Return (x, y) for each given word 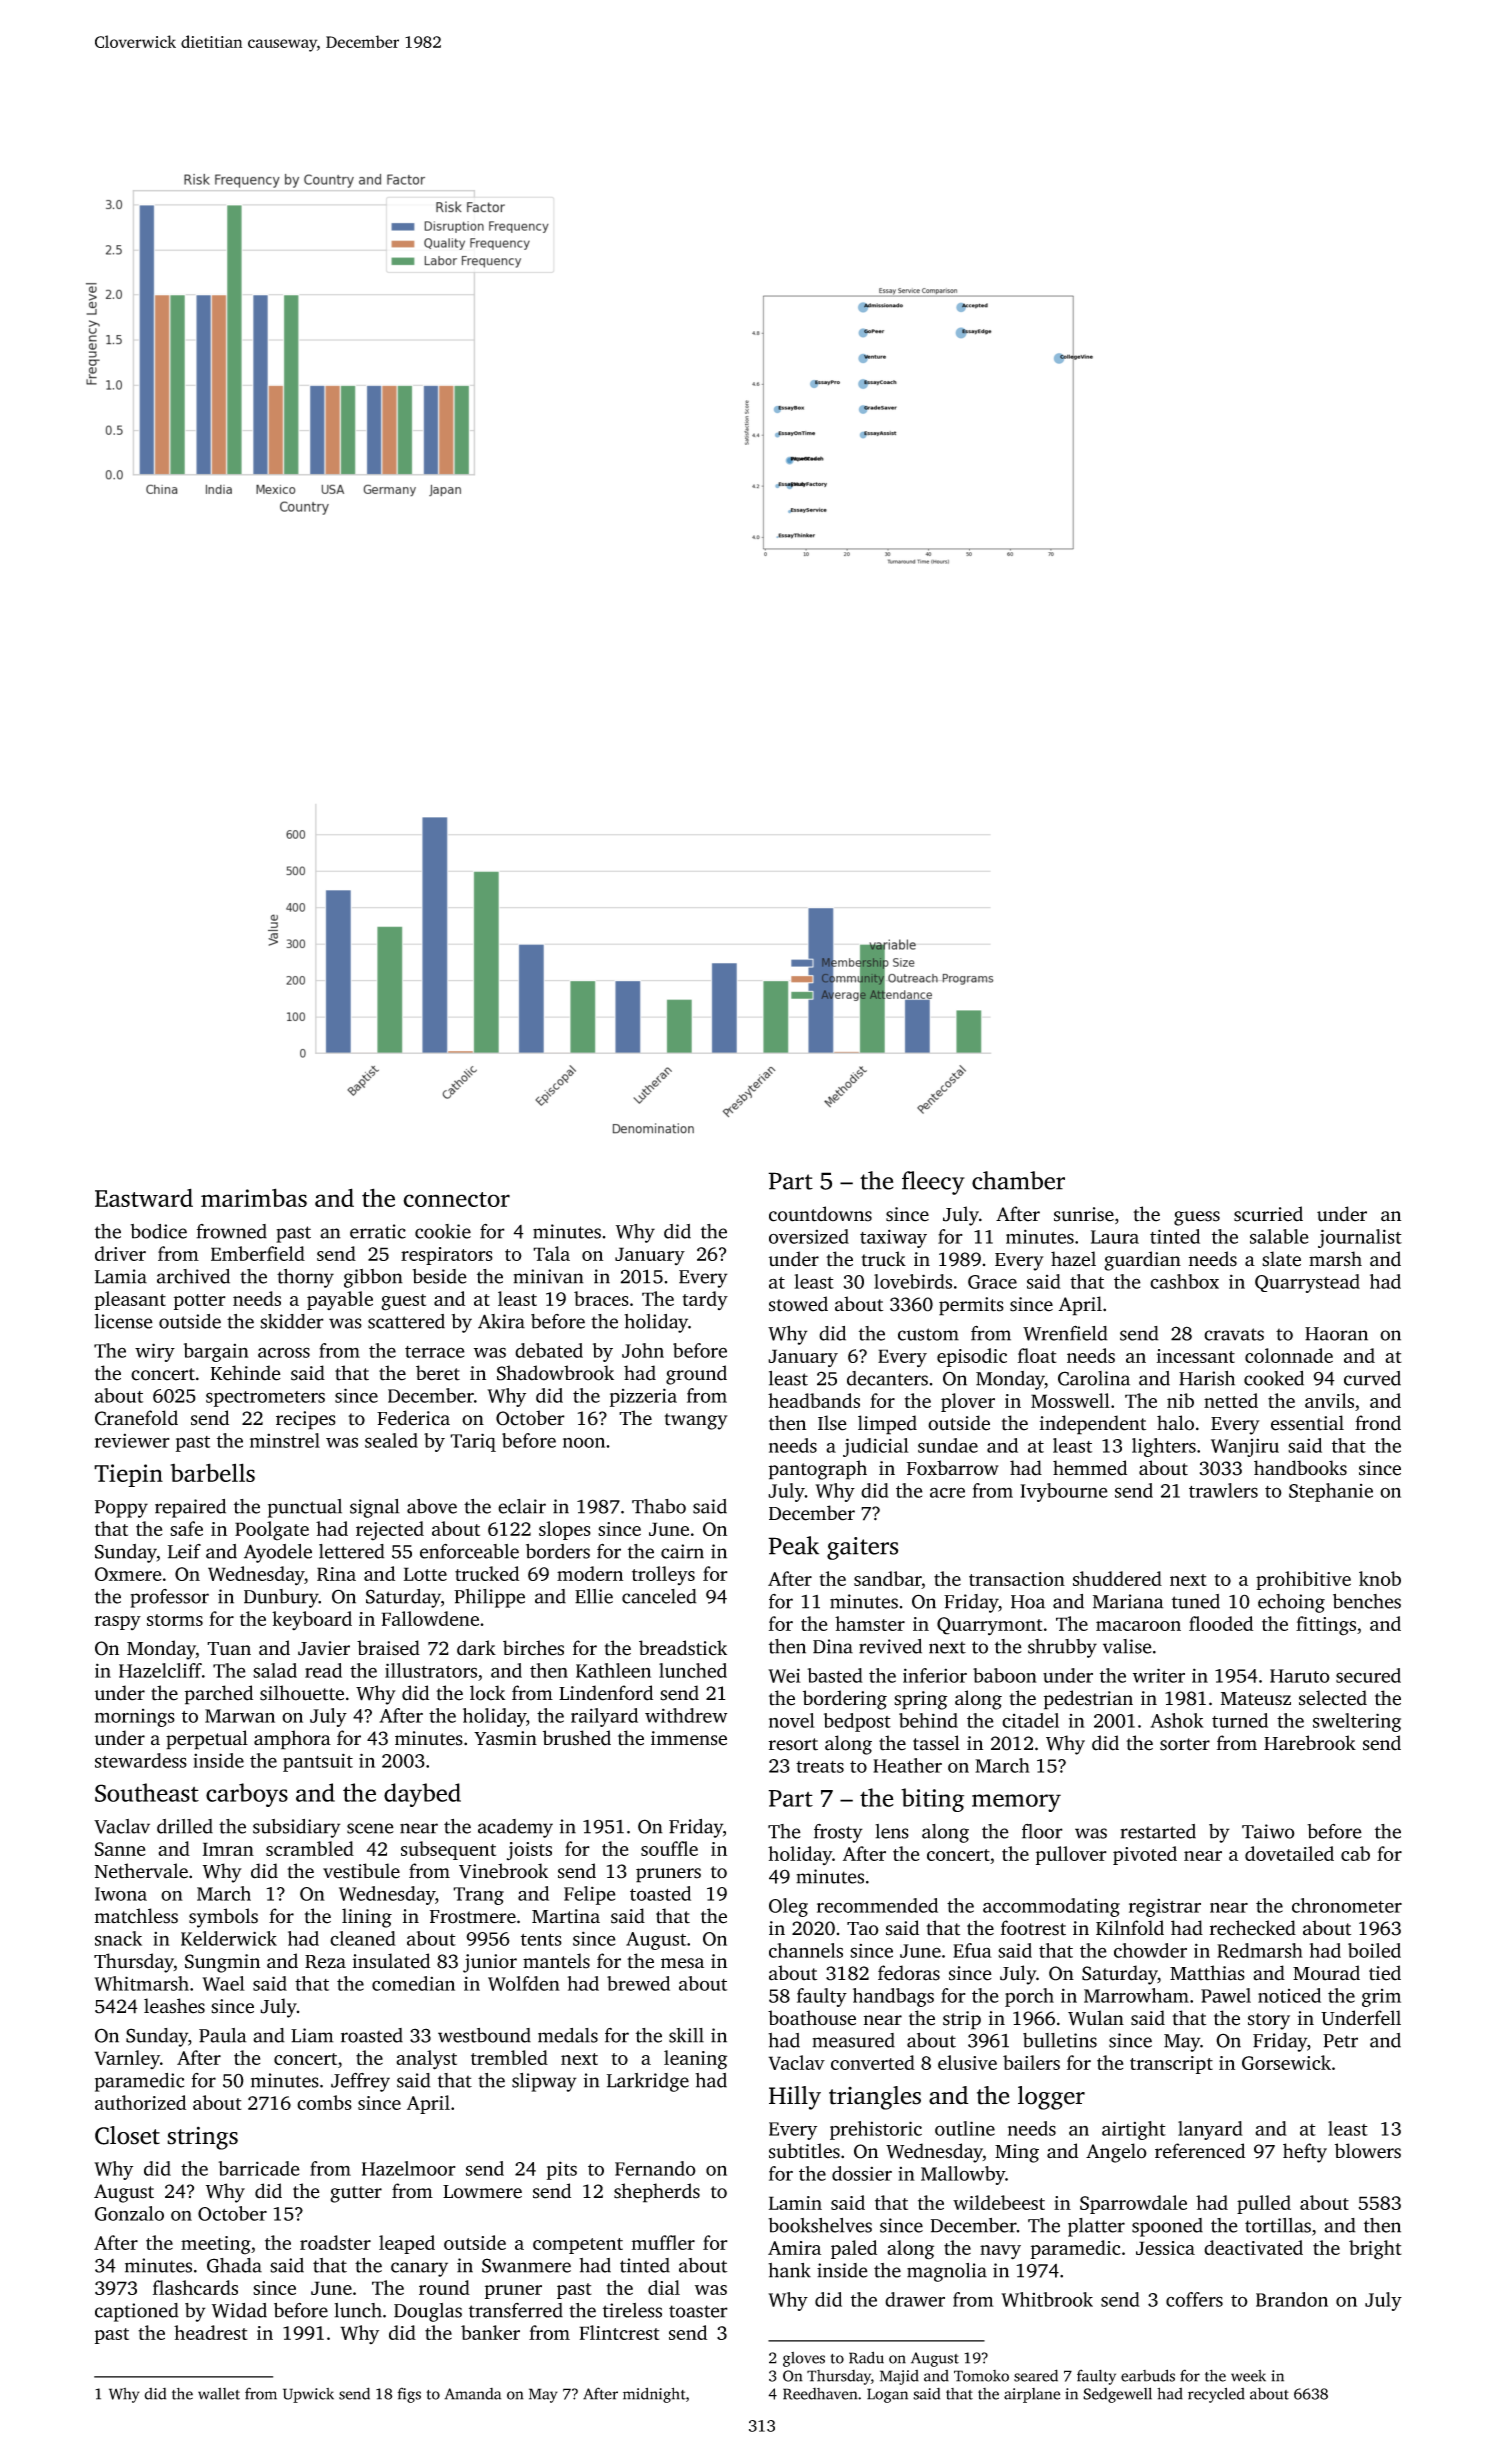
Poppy (121, 1509)
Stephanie (1331, 1492)
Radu (866, 2357)
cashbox (1184, 1281)
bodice (158, 1231)
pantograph (818, 1470)
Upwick (308, 2395)
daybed (422, 1795)
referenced (1200, 2151)
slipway (544, 2082)
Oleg (788, 1907)
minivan (548, 1276)
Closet (127, 2135)
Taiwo (1268, 1831)
